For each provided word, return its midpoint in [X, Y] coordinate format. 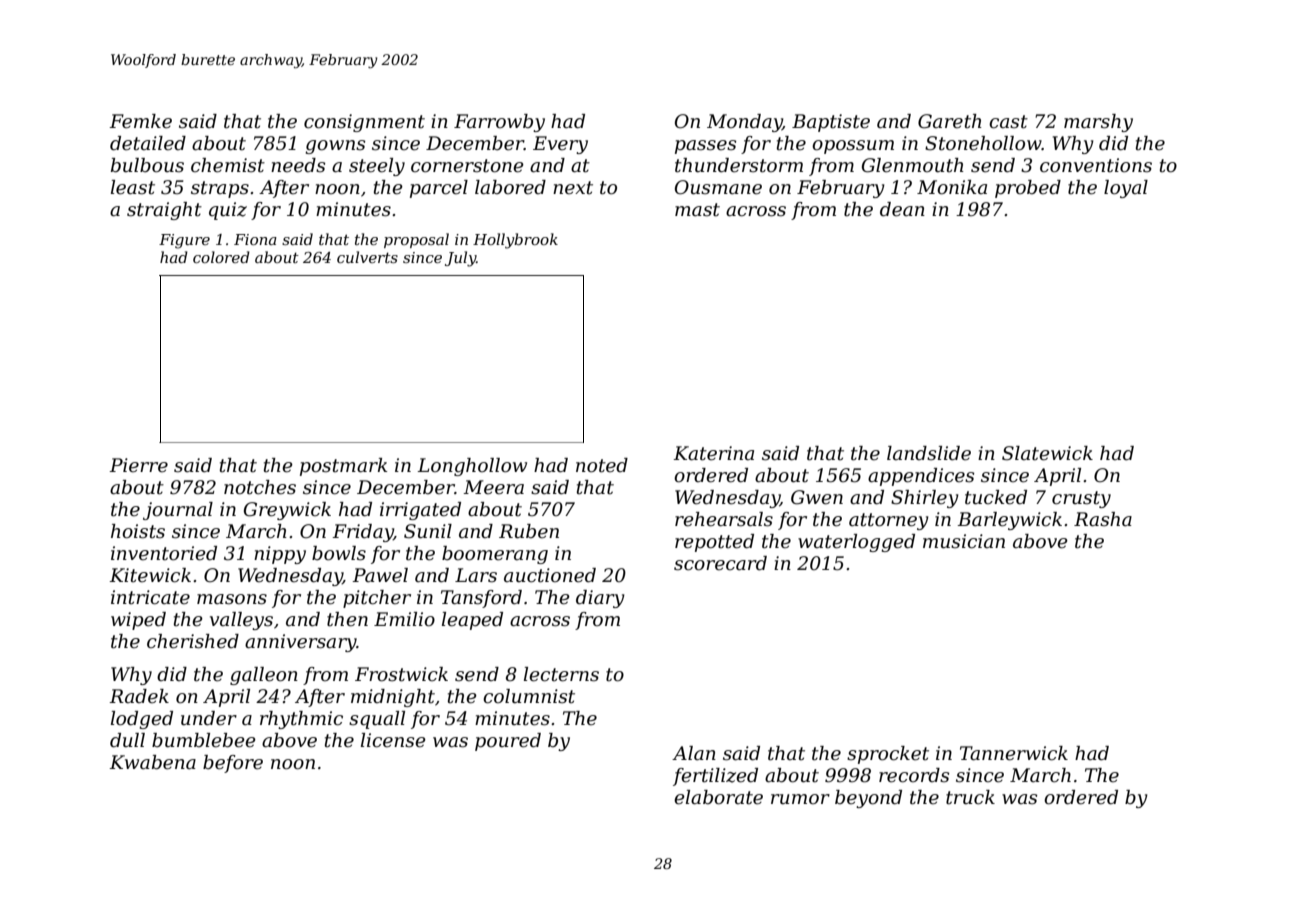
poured [508, 742]
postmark [343, 467]
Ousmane [718, 187]
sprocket [888, 755]
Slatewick [1047, 453]
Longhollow [472, 467]
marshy [1098, 123]
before [233, 764]
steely [377, 167]
